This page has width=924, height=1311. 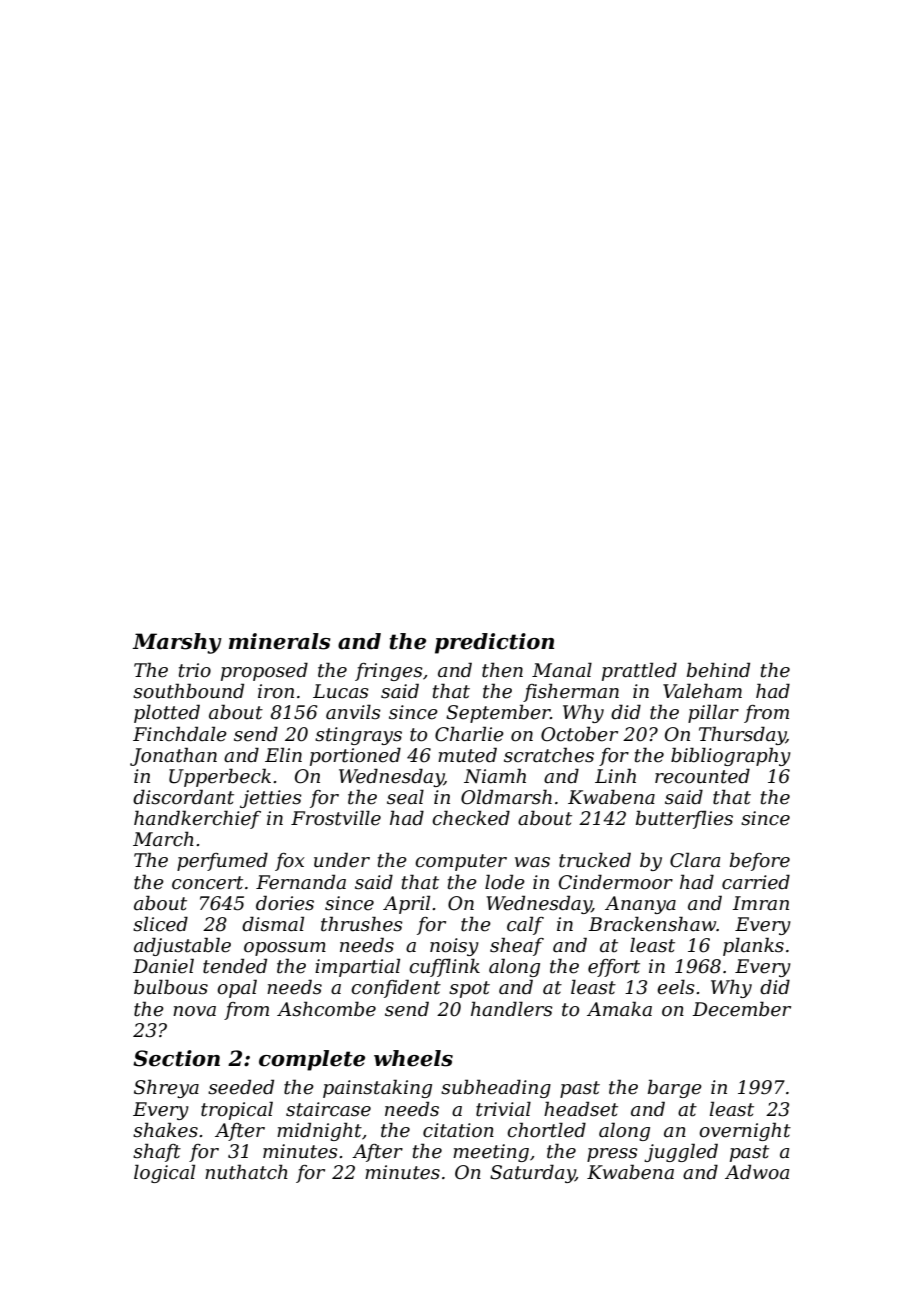 What do you see at coordinates (389, 672) in the page?
I see `fringes` at bounding box center [389, 672].
